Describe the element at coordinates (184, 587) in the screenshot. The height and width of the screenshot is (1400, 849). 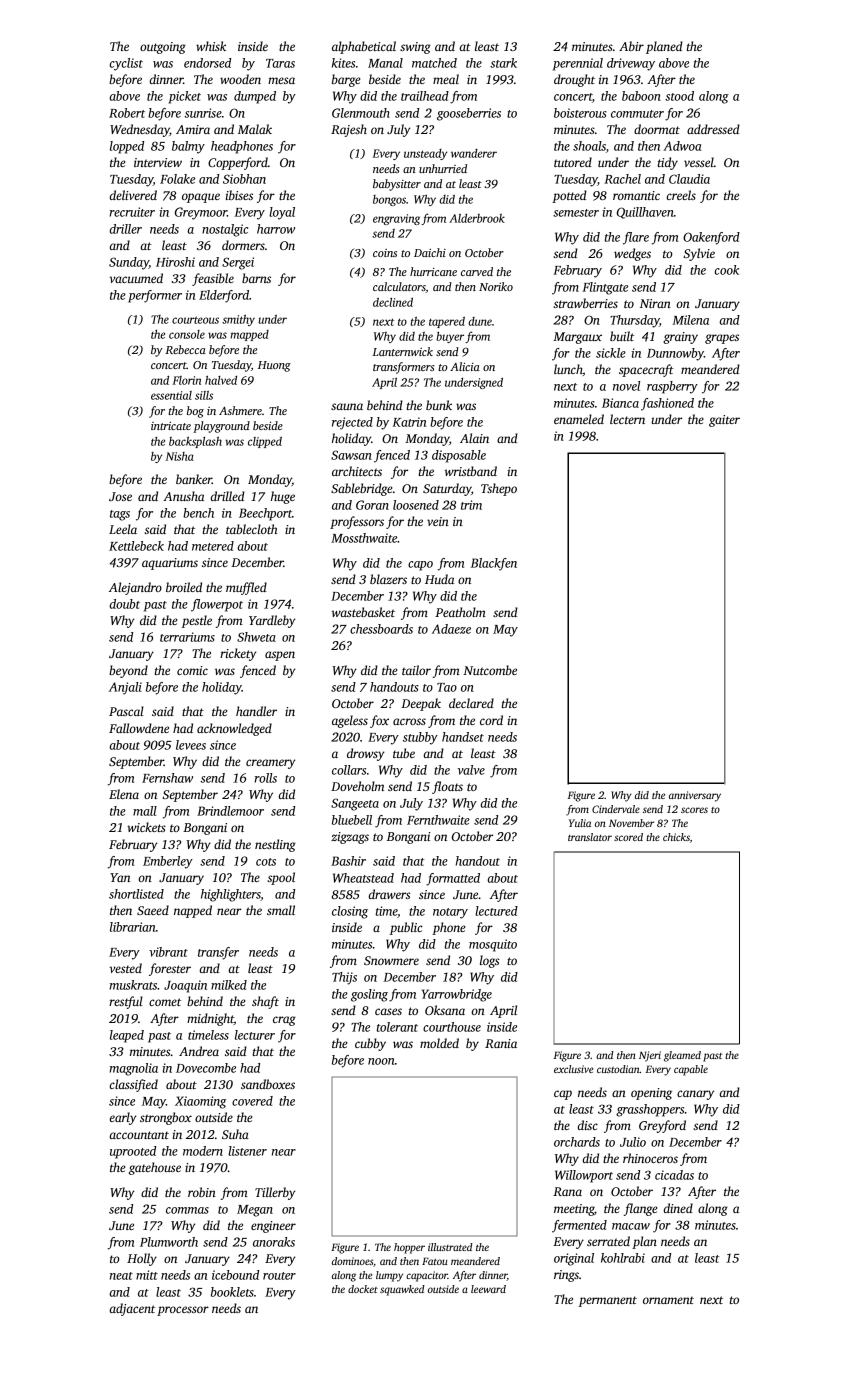
I see `broiled` at that location.
